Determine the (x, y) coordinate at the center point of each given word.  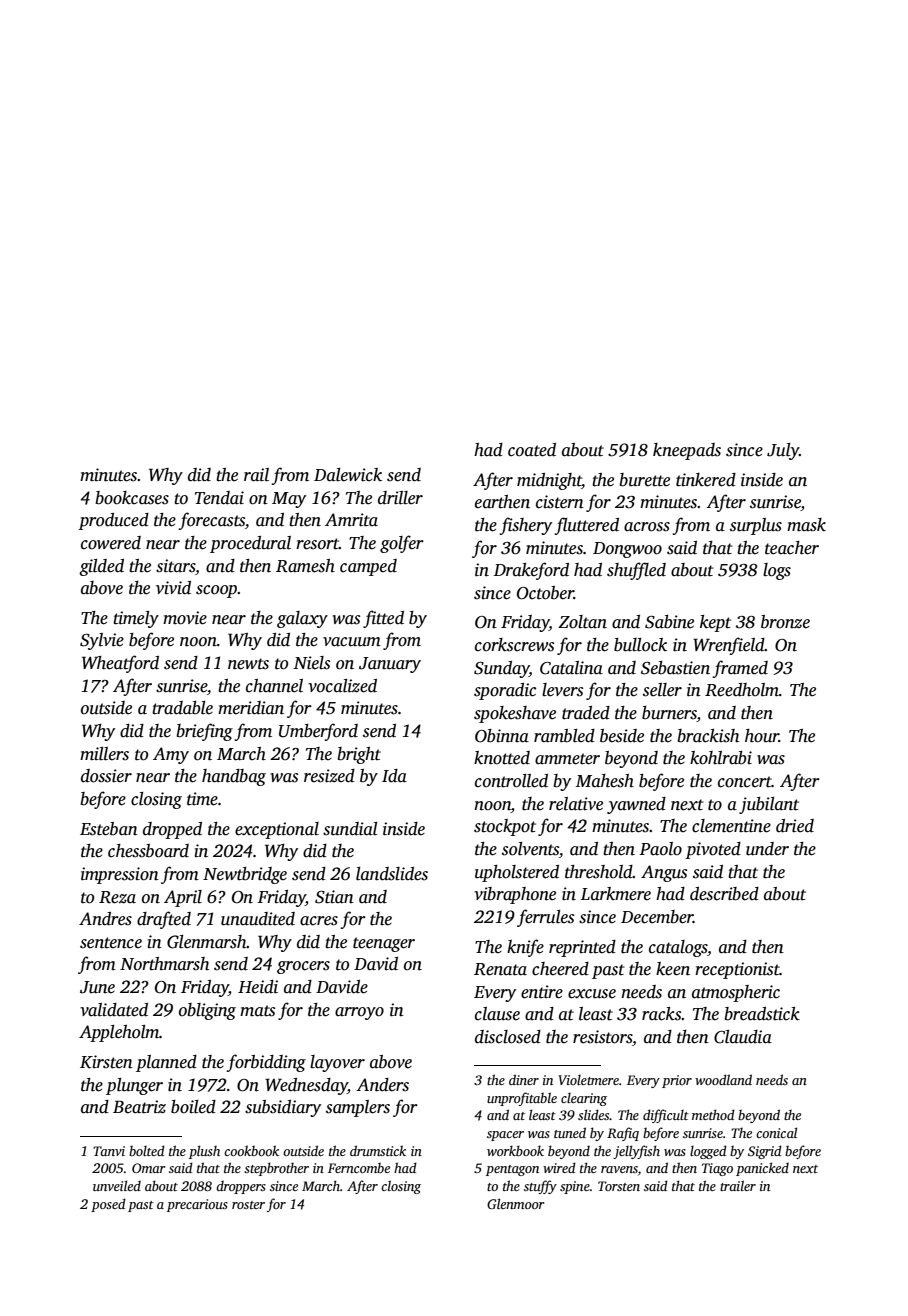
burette (644, 480)
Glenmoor (516, 1203)
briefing (204, 732)
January (390, 665)
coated (532, 450)
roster (248, 1205)
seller (662, 690)
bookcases (132, 498)
